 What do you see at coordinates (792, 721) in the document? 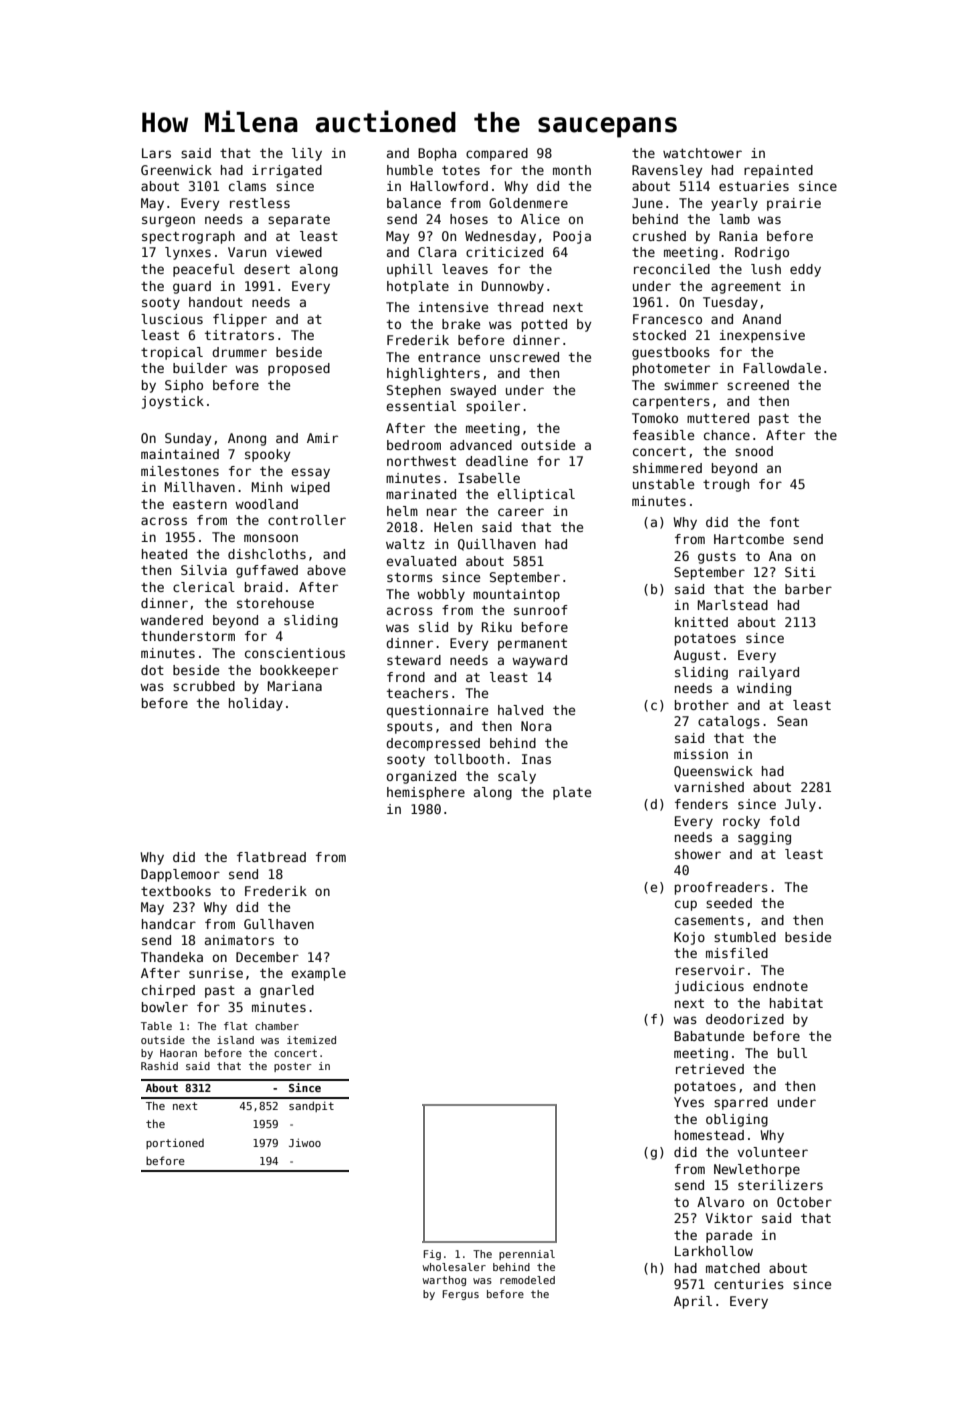
I see `Sean` at bounding box center [792, 721].
